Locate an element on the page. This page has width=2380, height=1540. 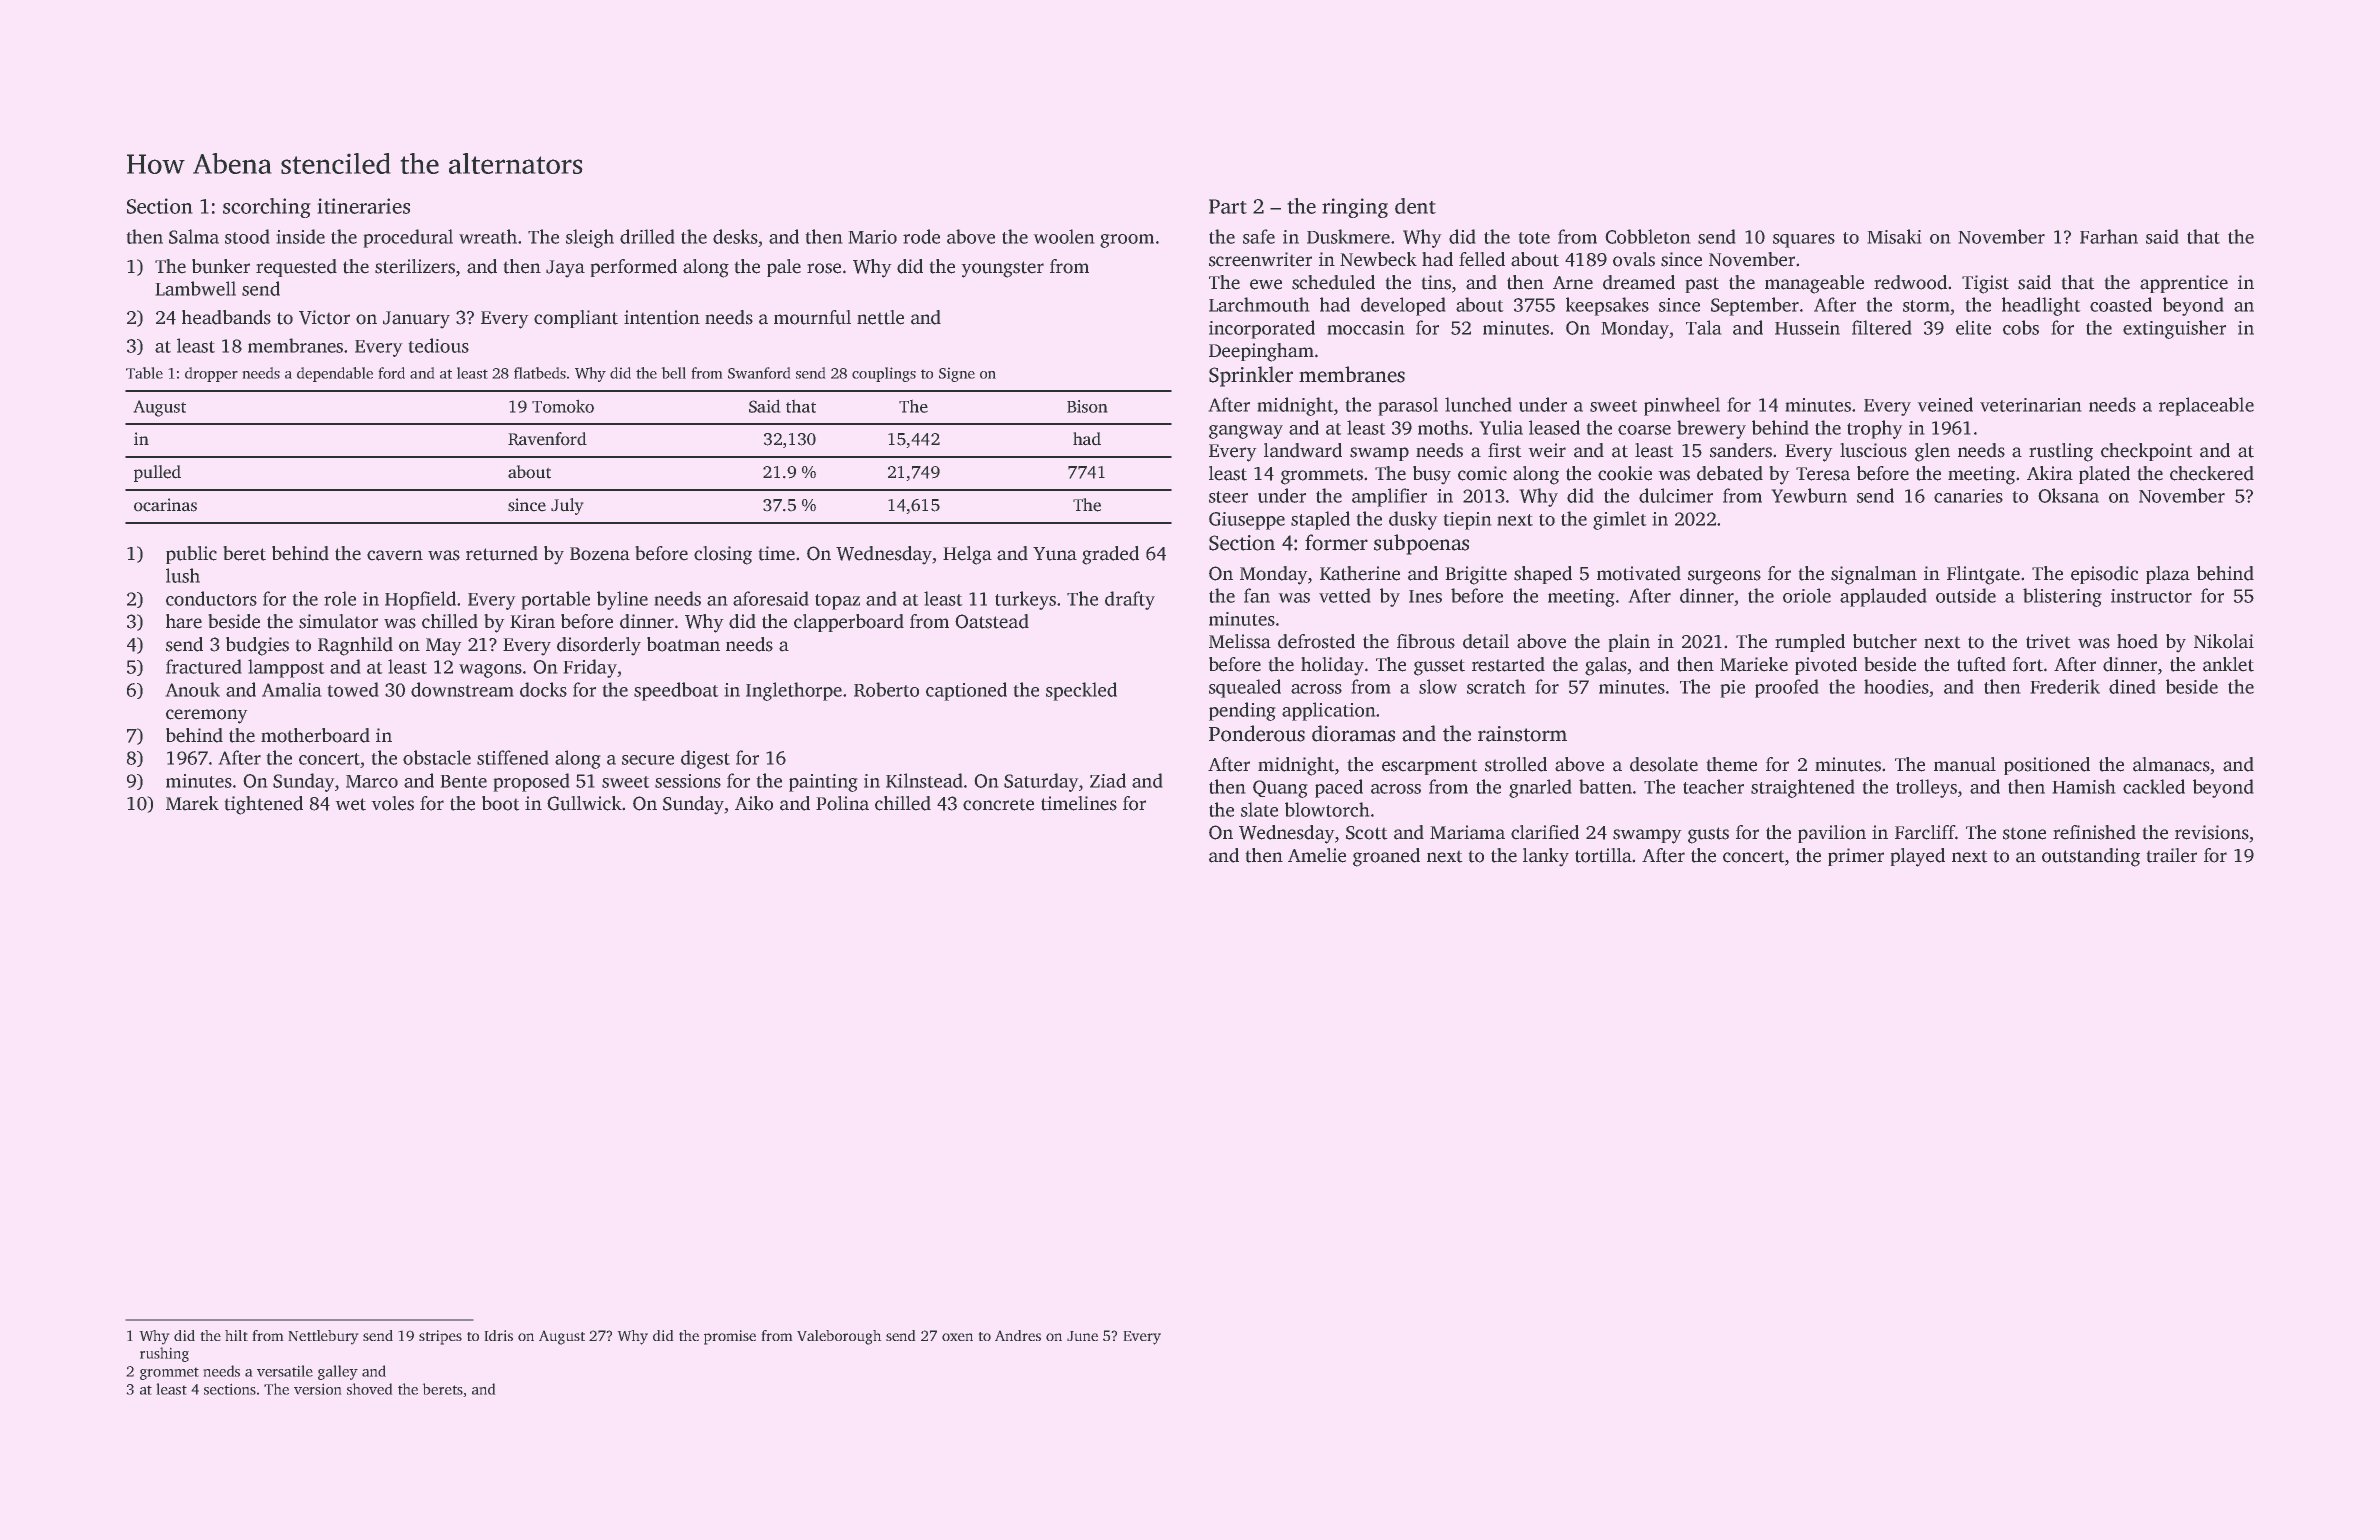
Gullwick is located at coordinates (584, 803).
